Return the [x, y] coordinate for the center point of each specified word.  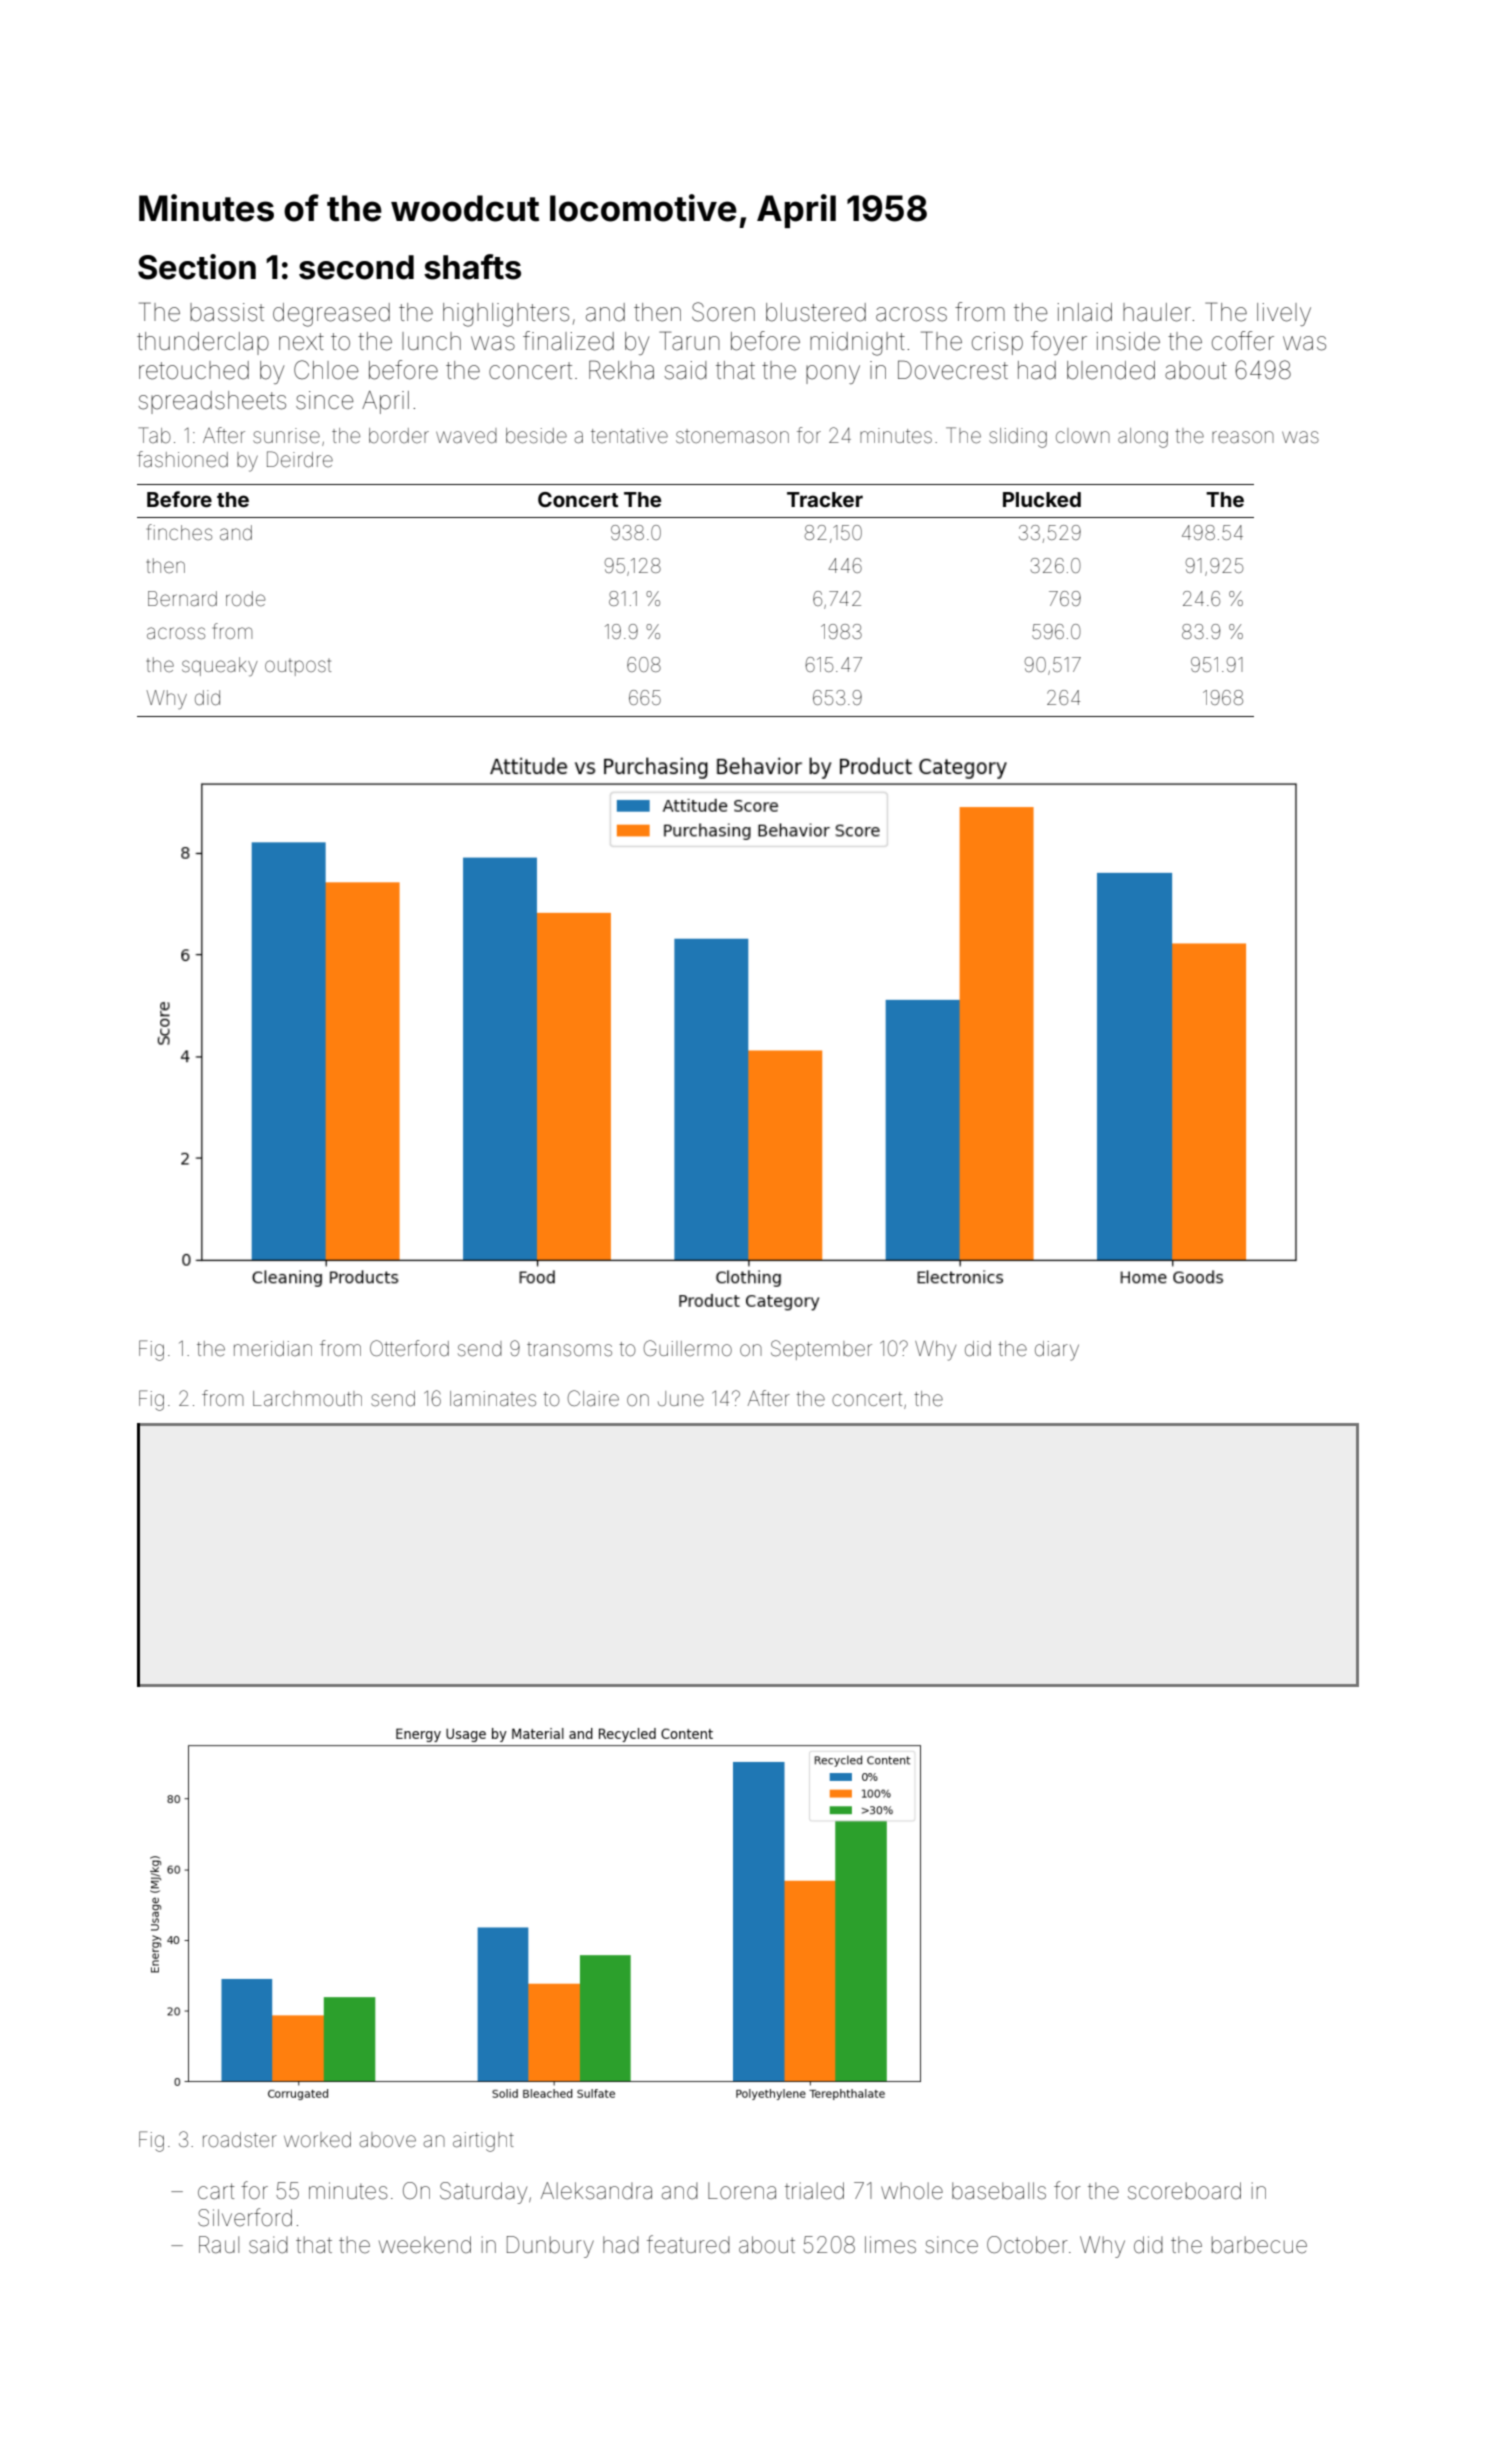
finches [179, 532]
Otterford [409, 1348]
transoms [569, 1349]
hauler [1157, 312]
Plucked [1042, 499]
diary [1057, 1351]
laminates [493, 1398]
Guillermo [688, 1348]
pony [833, 374]
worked [317, 2139]
